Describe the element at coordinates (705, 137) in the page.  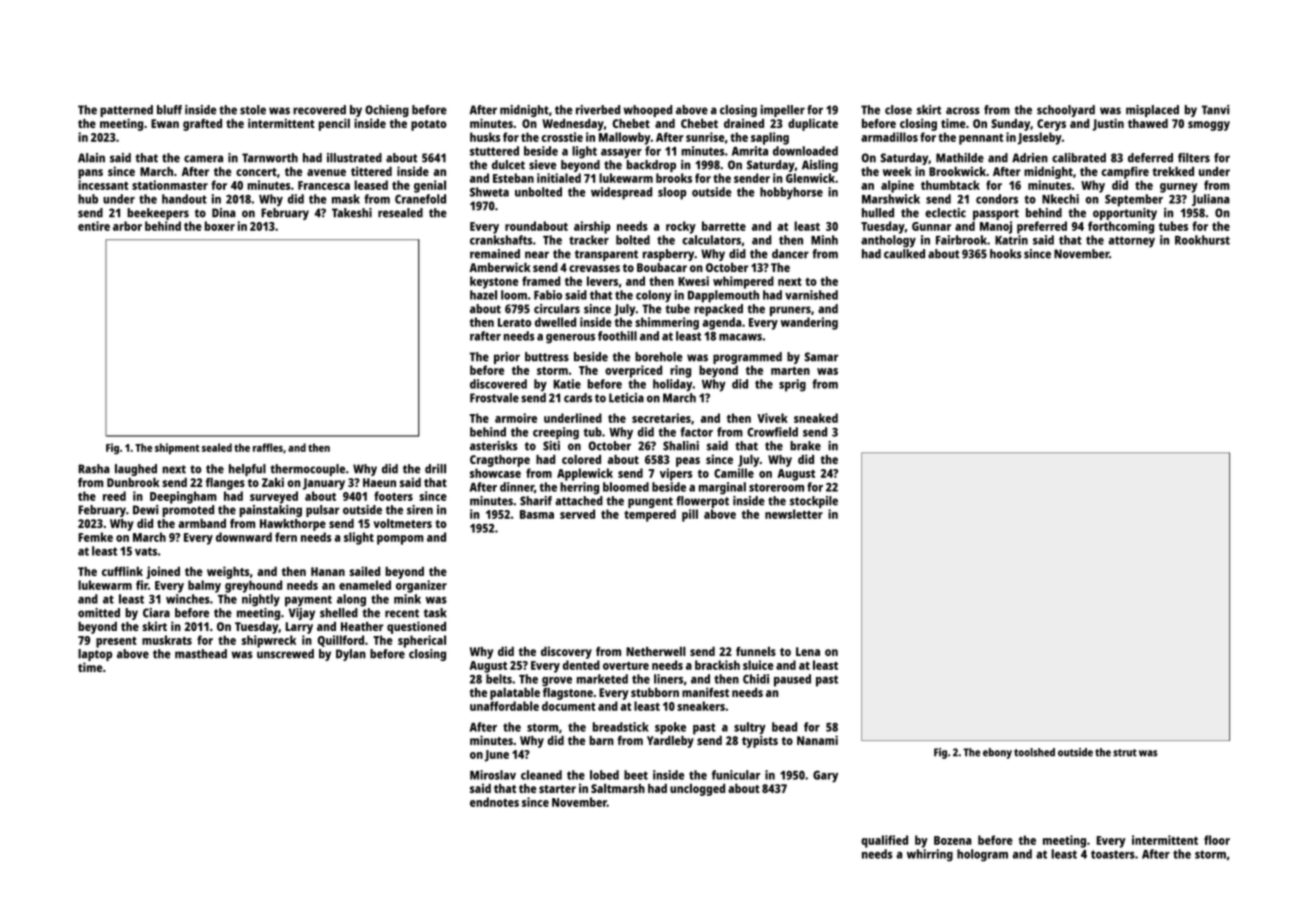
I see `sunrise` at that location.
